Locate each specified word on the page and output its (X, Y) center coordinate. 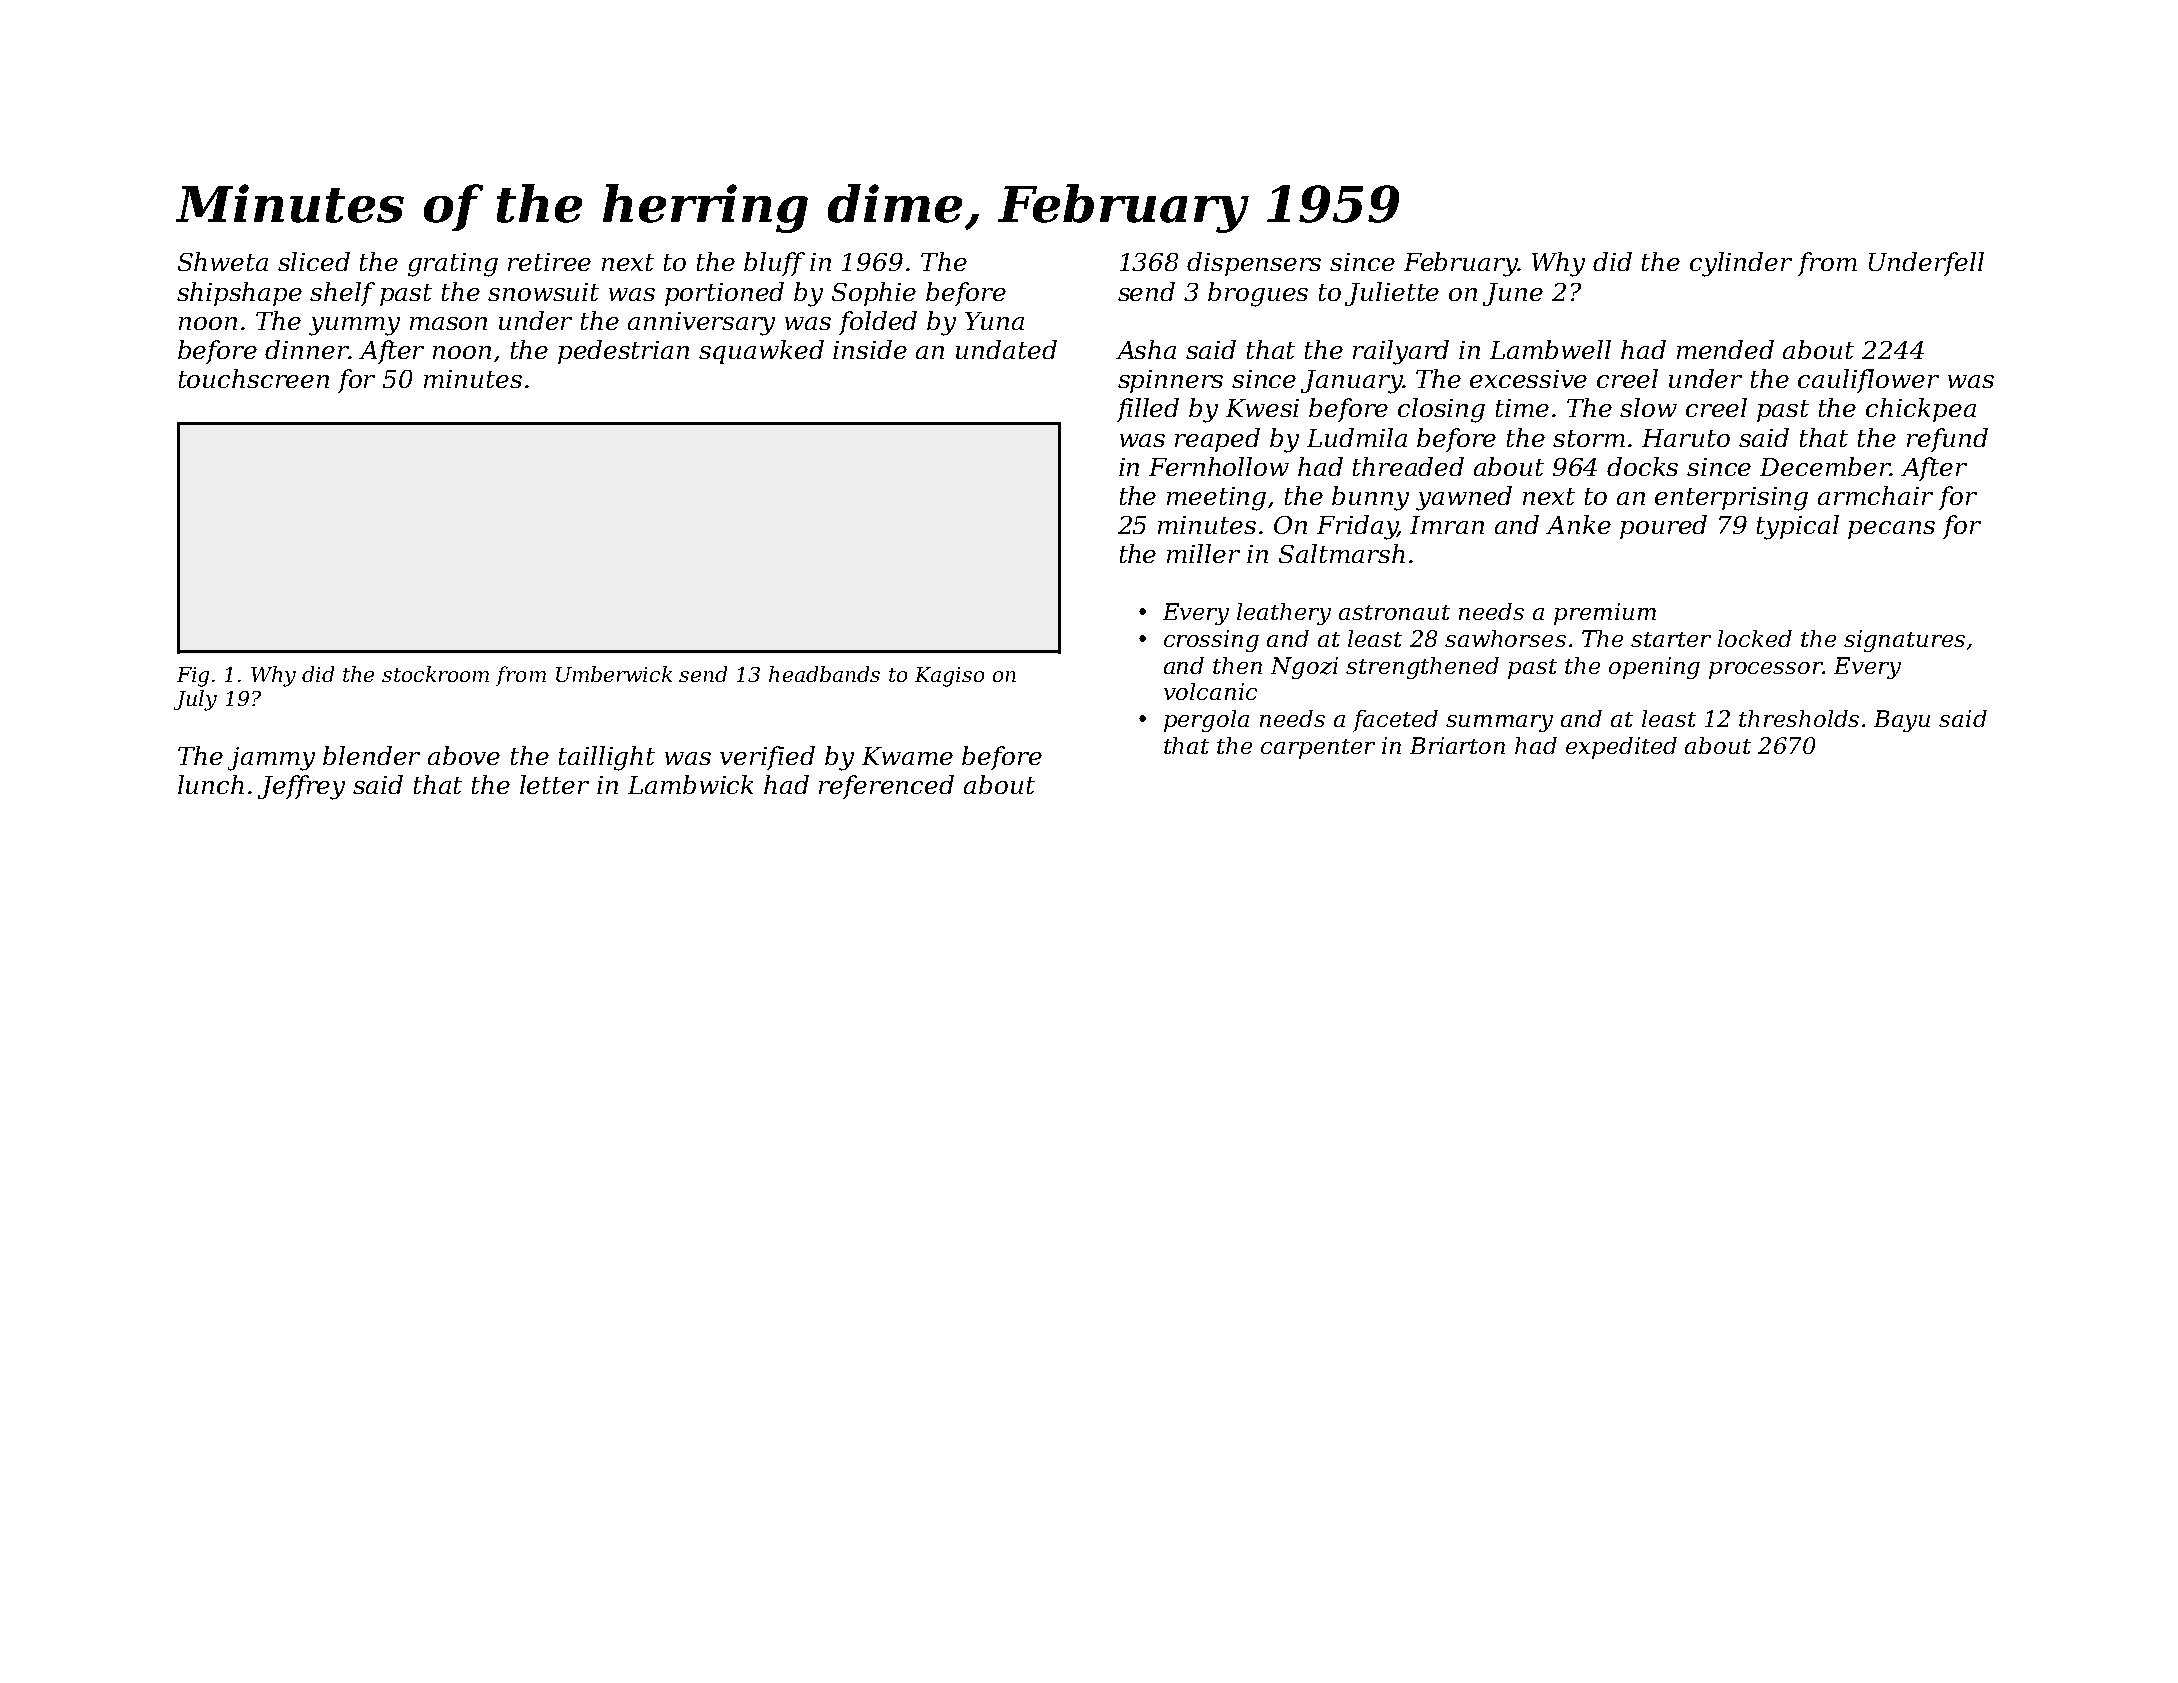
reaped (1217, 440)
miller (1203, 553)
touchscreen (254, 378)
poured (1663, 527)
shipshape (239, 294)
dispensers (1254, 264)
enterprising (1731, 499)
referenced (886, 787)
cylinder (1741, 264)
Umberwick (614, 674)
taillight (607, 758)
